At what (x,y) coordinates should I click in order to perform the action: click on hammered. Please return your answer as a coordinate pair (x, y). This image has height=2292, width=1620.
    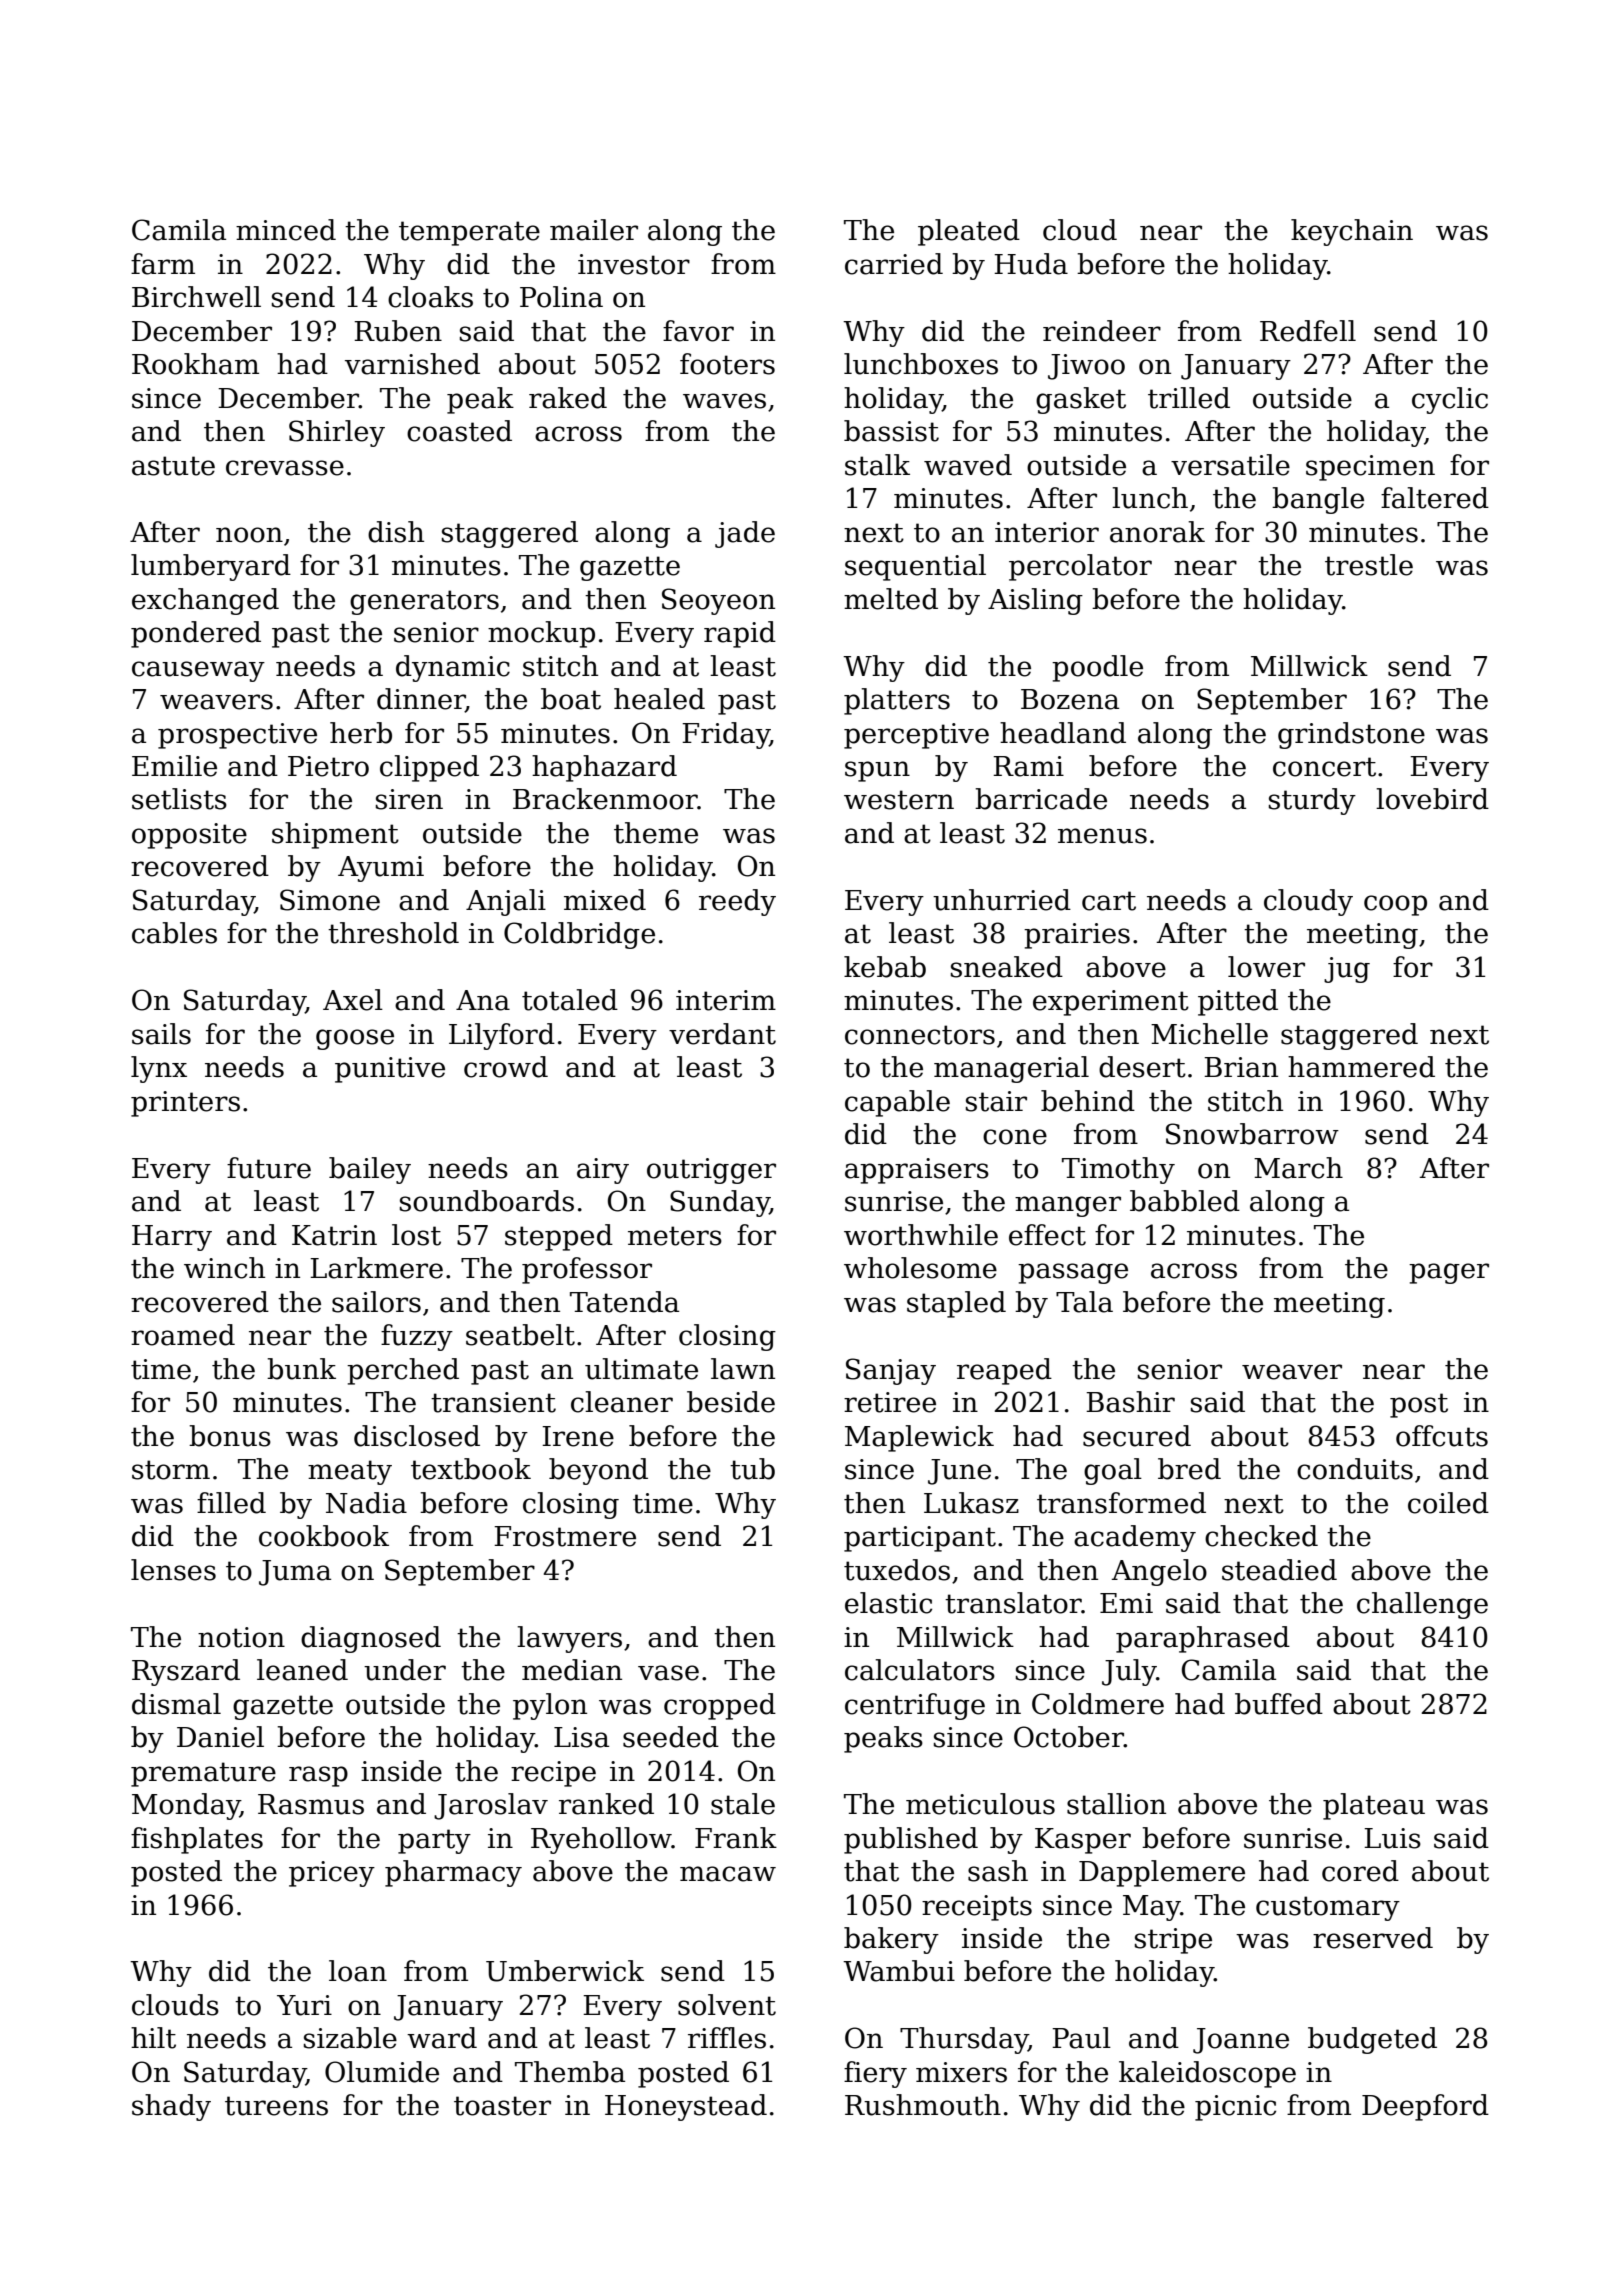
    Looking at the image, I should click on (1361, 1067).
